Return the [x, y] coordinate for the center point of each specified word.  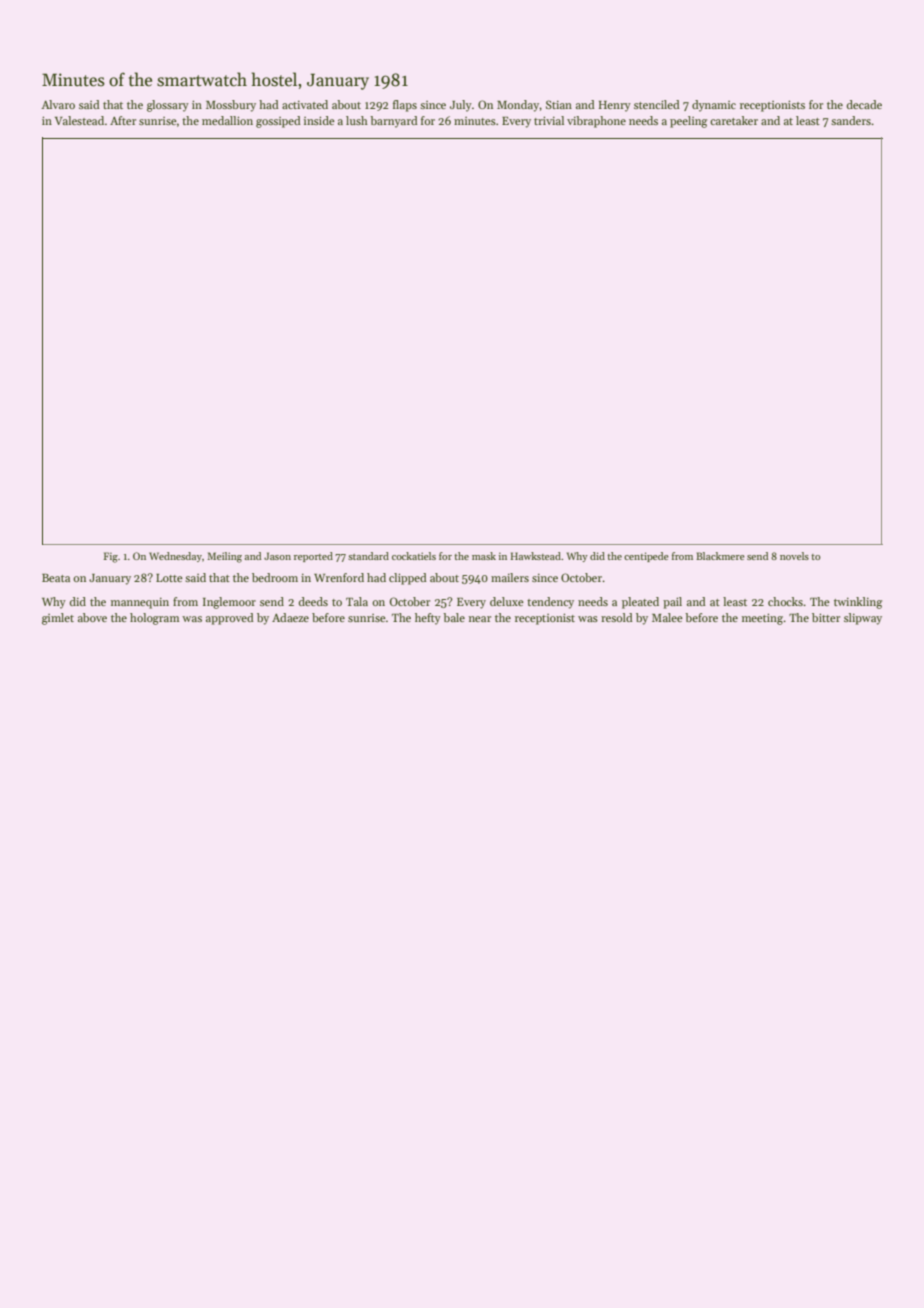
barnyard [394, 122]
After [123, 120]
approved [230, 619]
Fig [111, 557]
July [461, 106]
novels [794, 556]
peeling [688, 122]
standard [368, 556]
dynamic [714, 106]
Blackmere [720, 556]
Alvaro [58, 104]
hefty [428, 619]
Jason [277, 556]
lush [357, 120]
